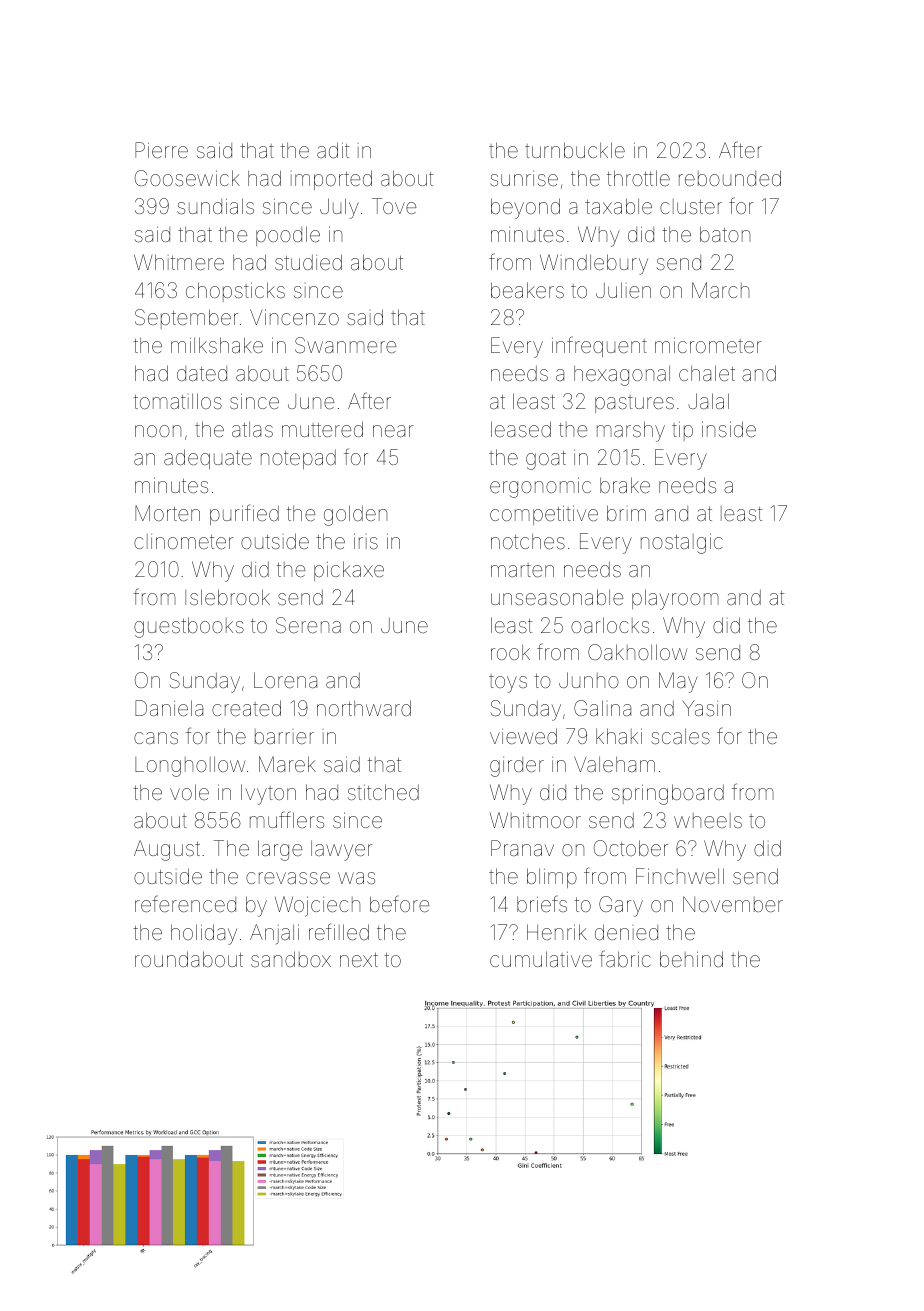  Describe the element at coordinates (508, 683) in the screenshot. I see `toys` at that location.
